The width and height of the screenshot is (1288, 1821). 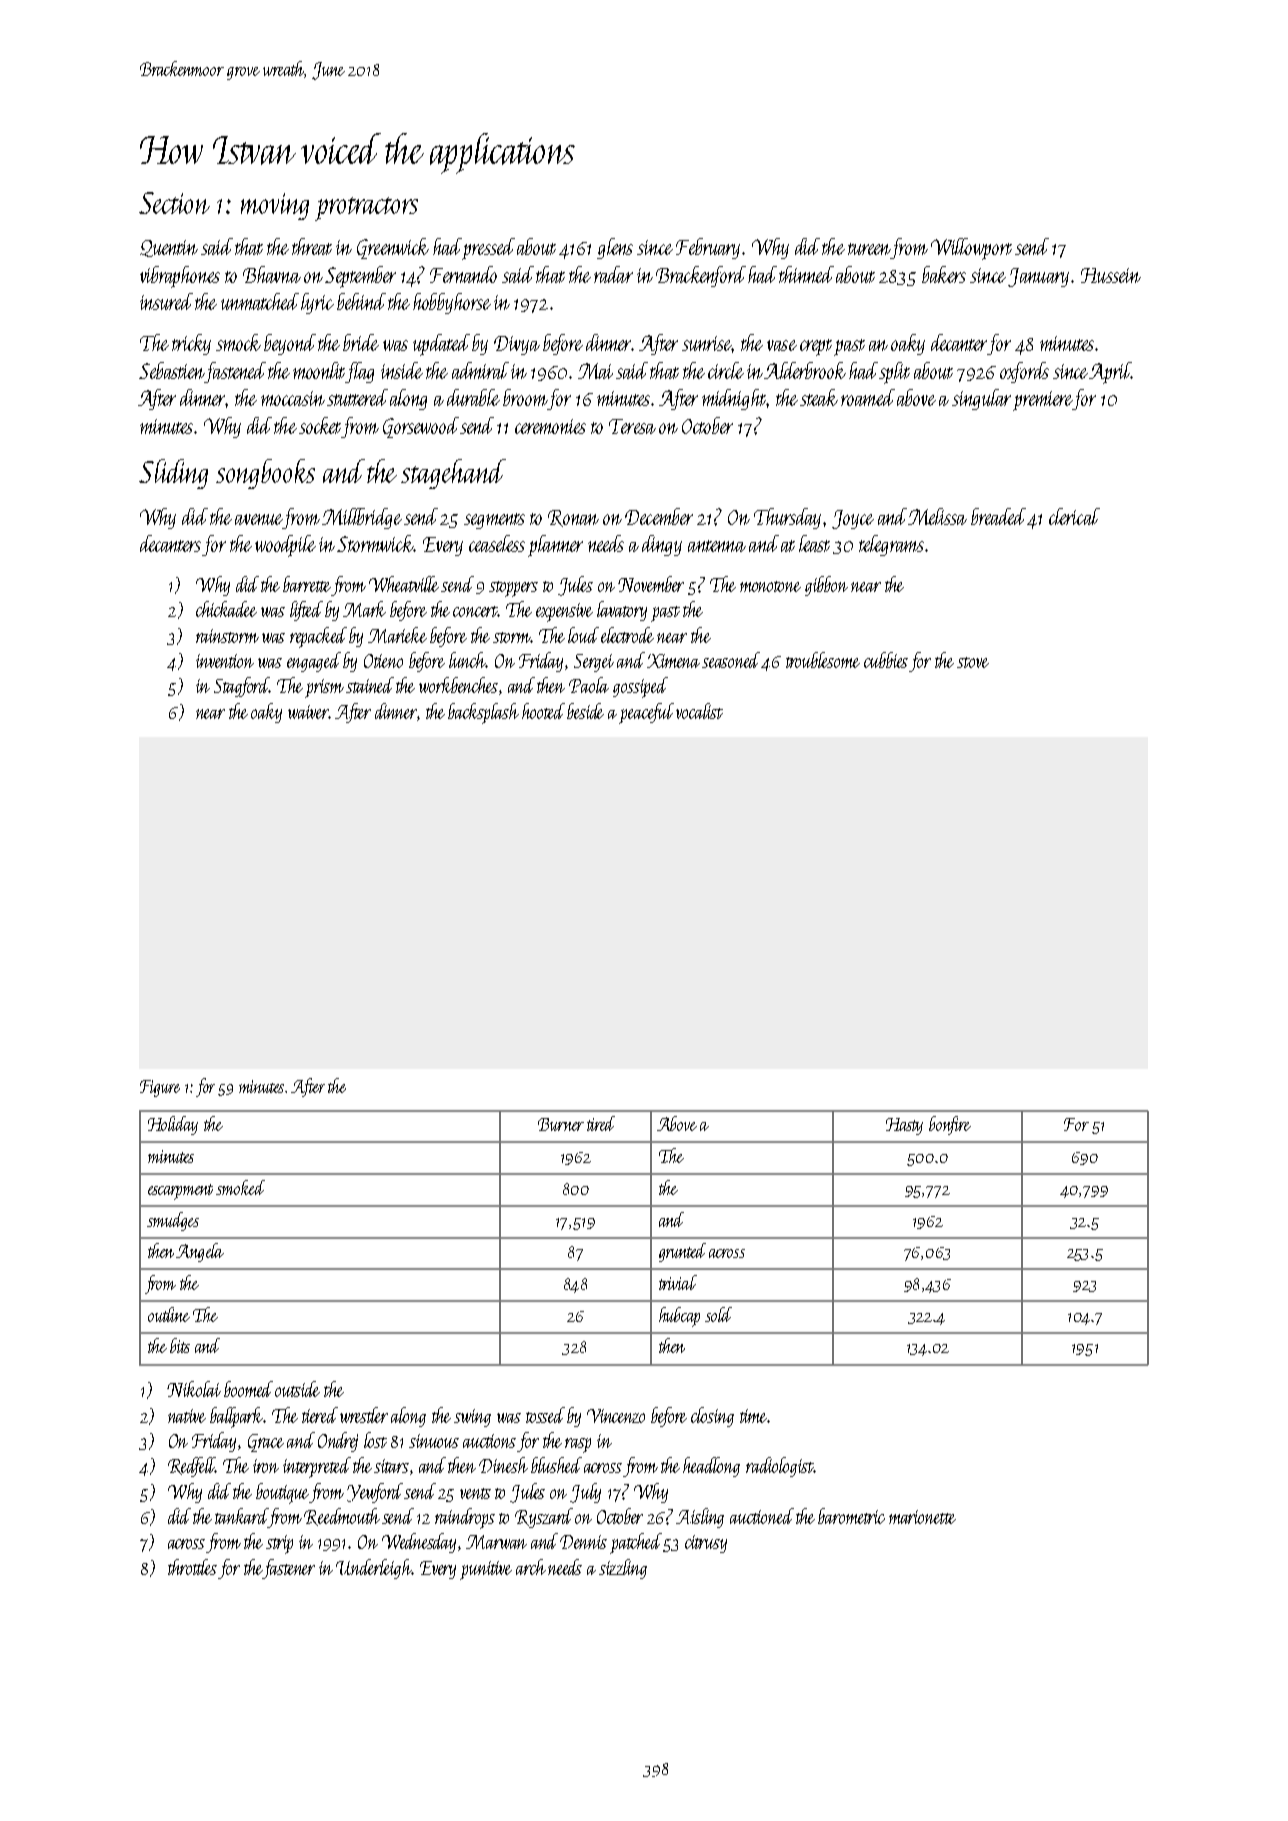 What do you see at coordinates (950, 1125) in the screenshot?
I see `bonfire` at bounding box center [950, 1125].
